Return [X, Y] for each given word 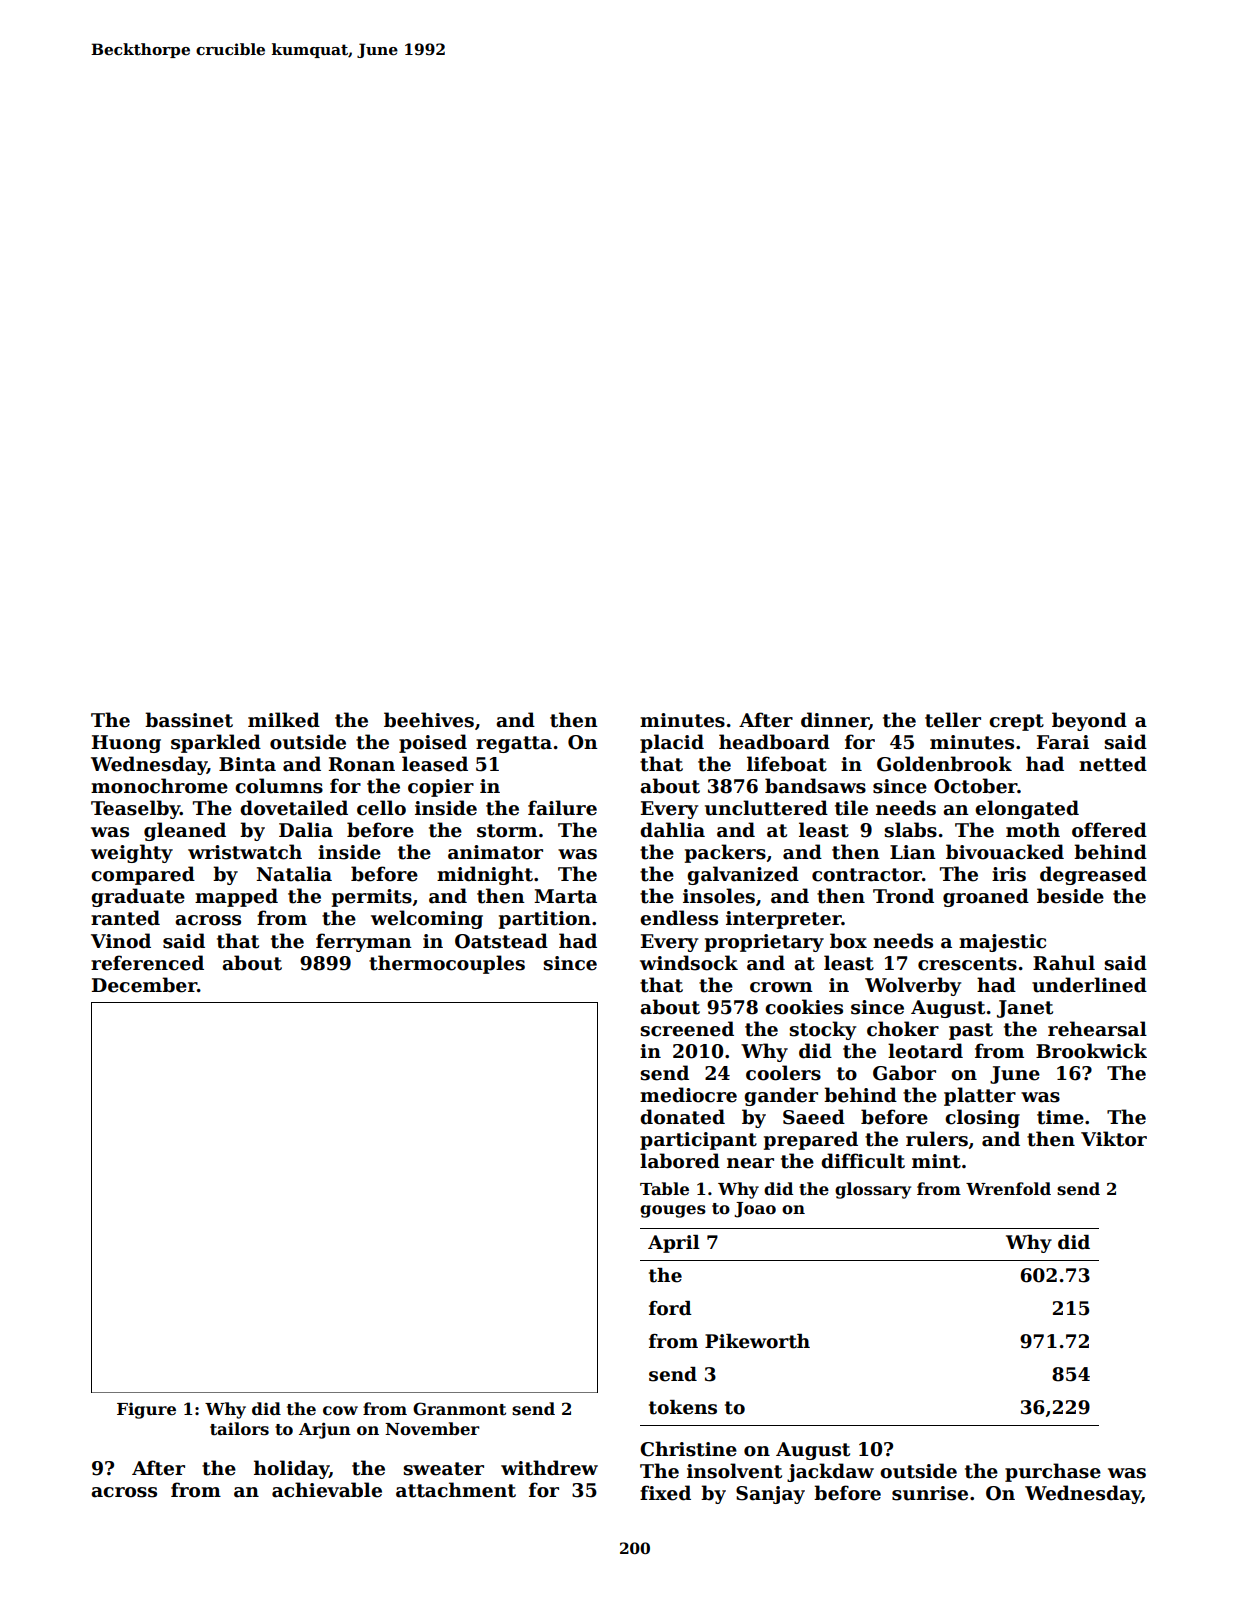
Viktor [1114, 1139]
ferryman [364, 942]
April [674, 1244]
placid [672, 743]
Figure [146, 1411]
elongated [1027, 809]
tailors [239, 1429]
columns [279, 786]
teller [953, 720]
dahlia [672, 830]
